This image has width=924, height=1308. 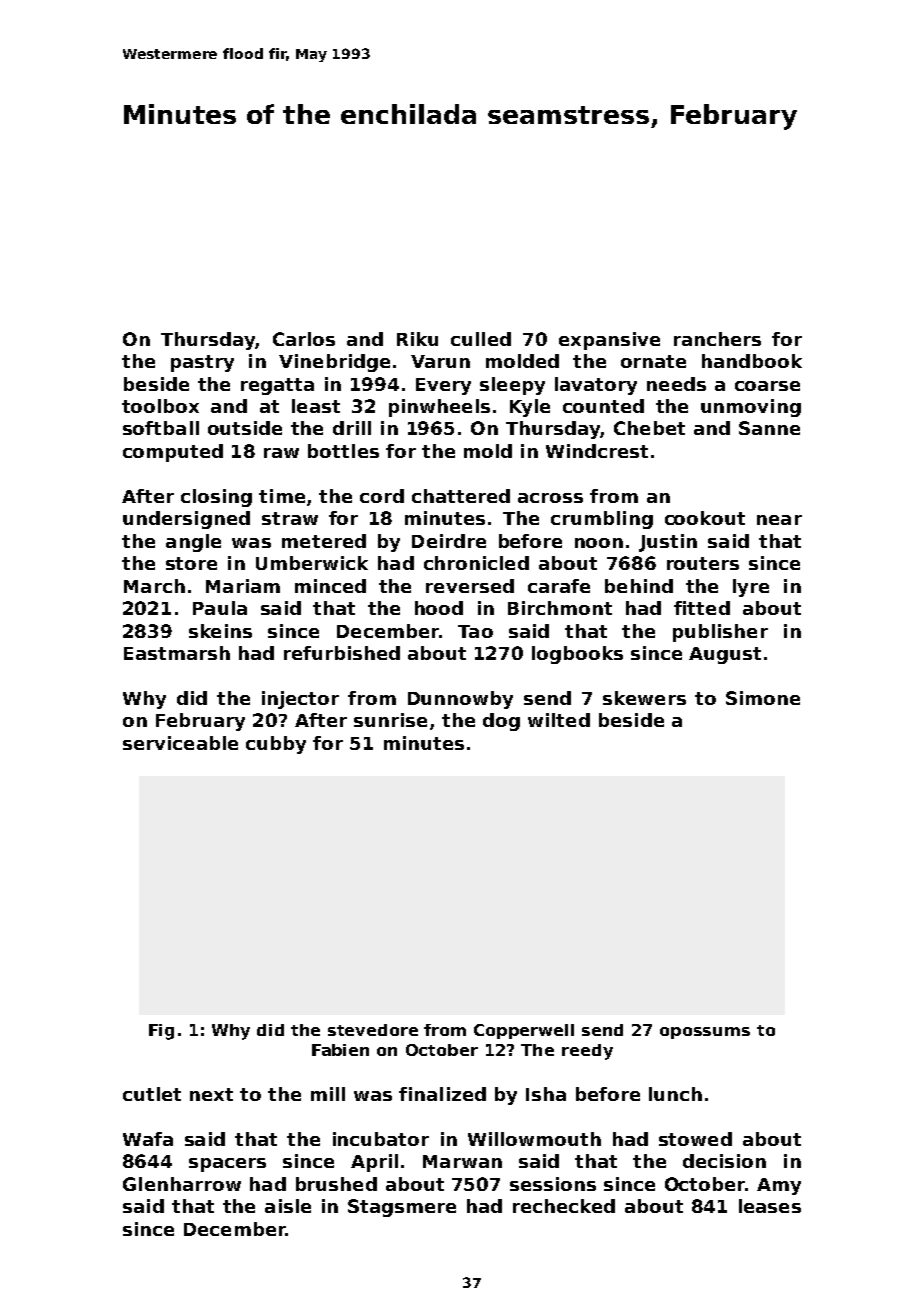 I want to click on decision, so click(x=724, y=1161).
